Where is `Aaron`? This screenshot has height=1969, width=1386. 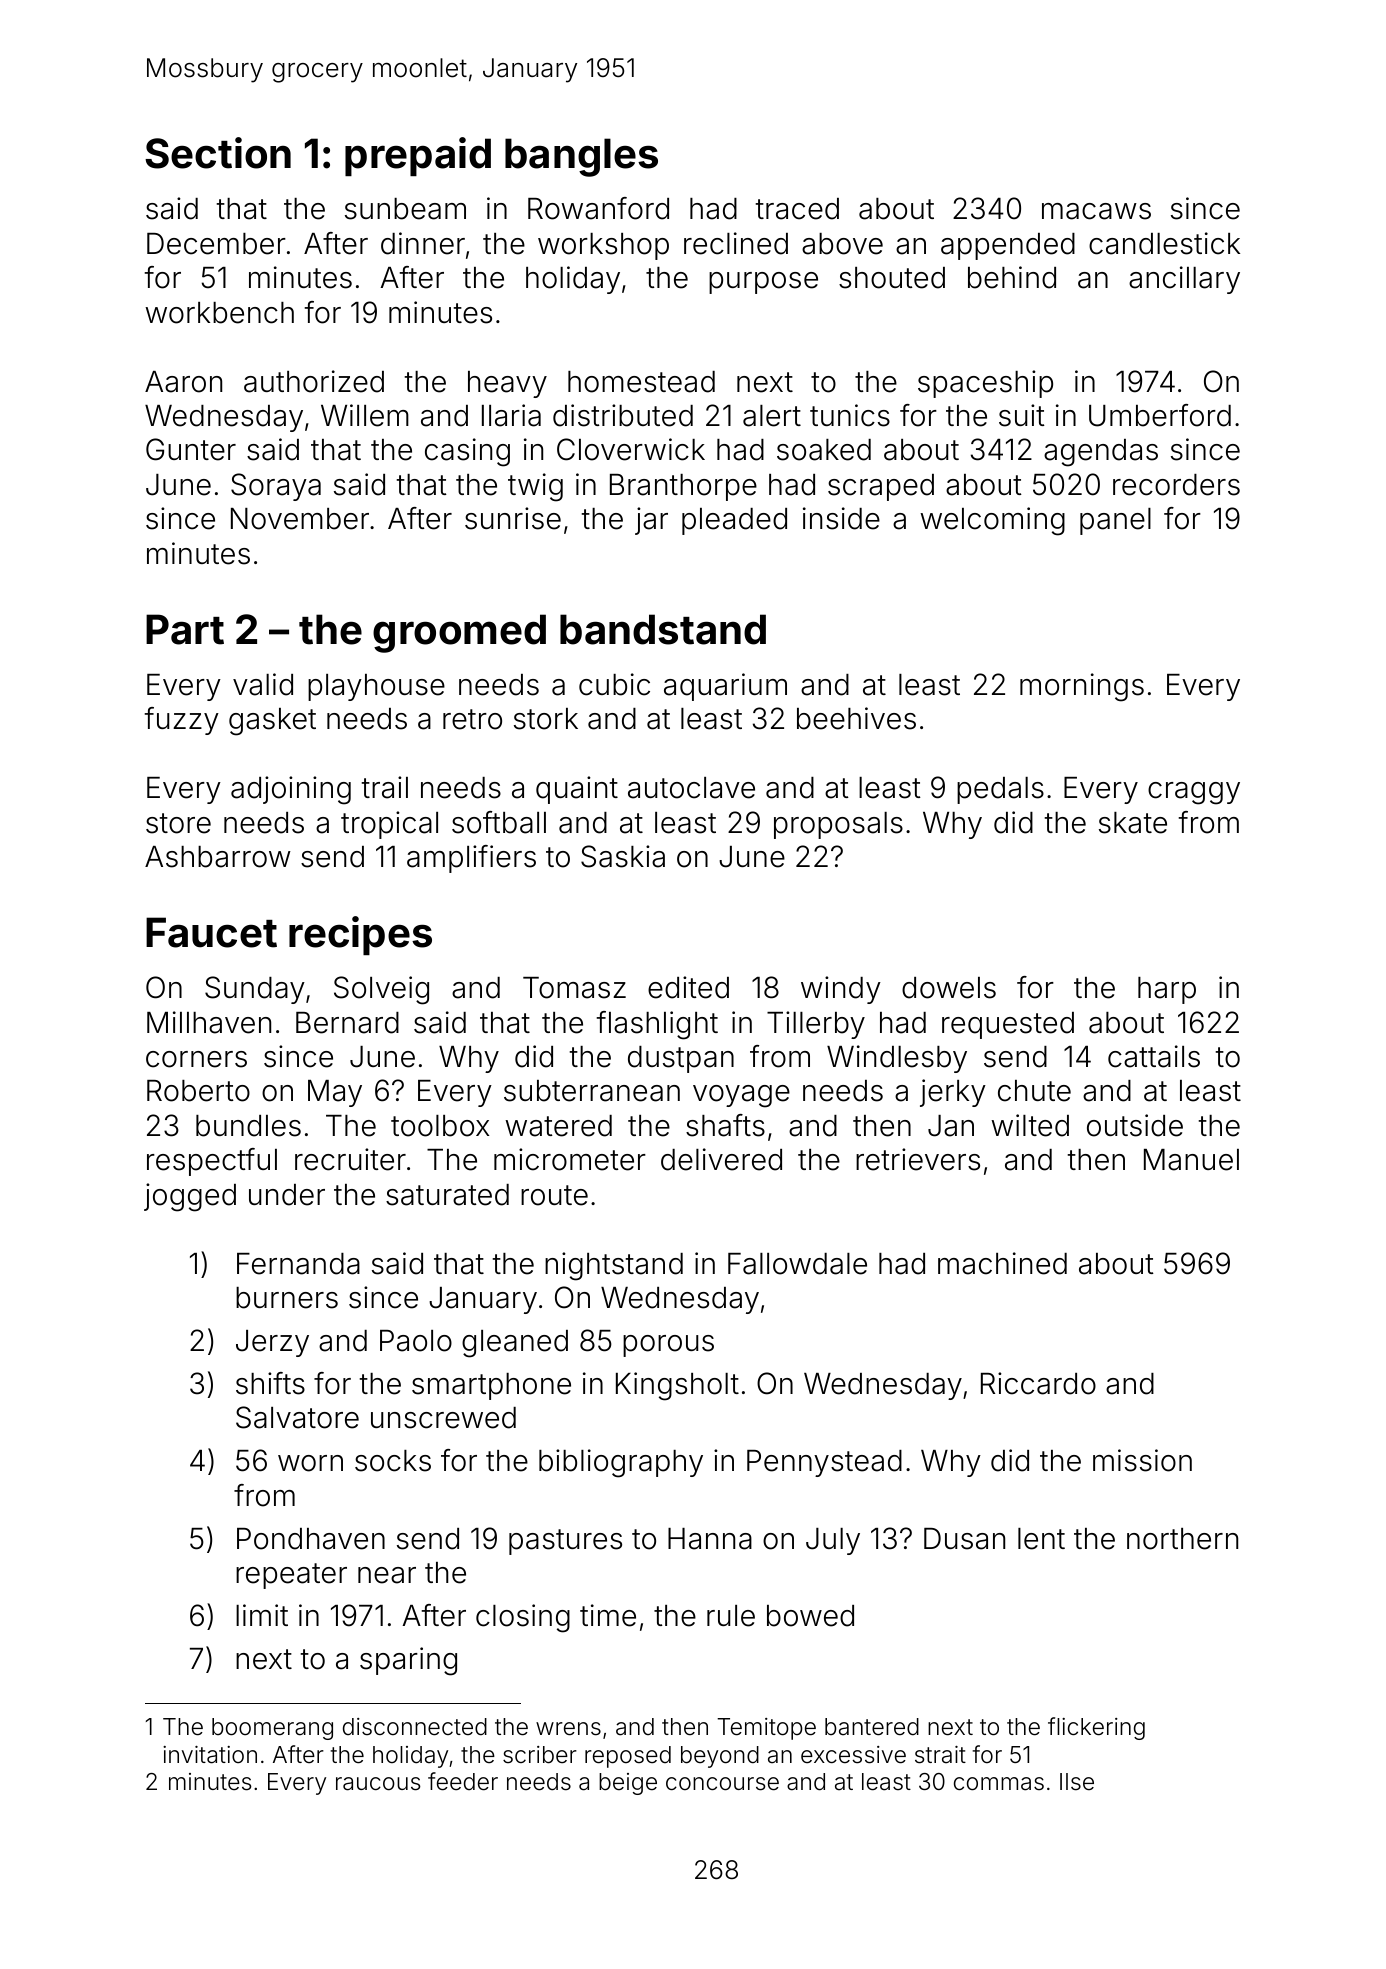 Aaron is located at coordinates (183, 382).
